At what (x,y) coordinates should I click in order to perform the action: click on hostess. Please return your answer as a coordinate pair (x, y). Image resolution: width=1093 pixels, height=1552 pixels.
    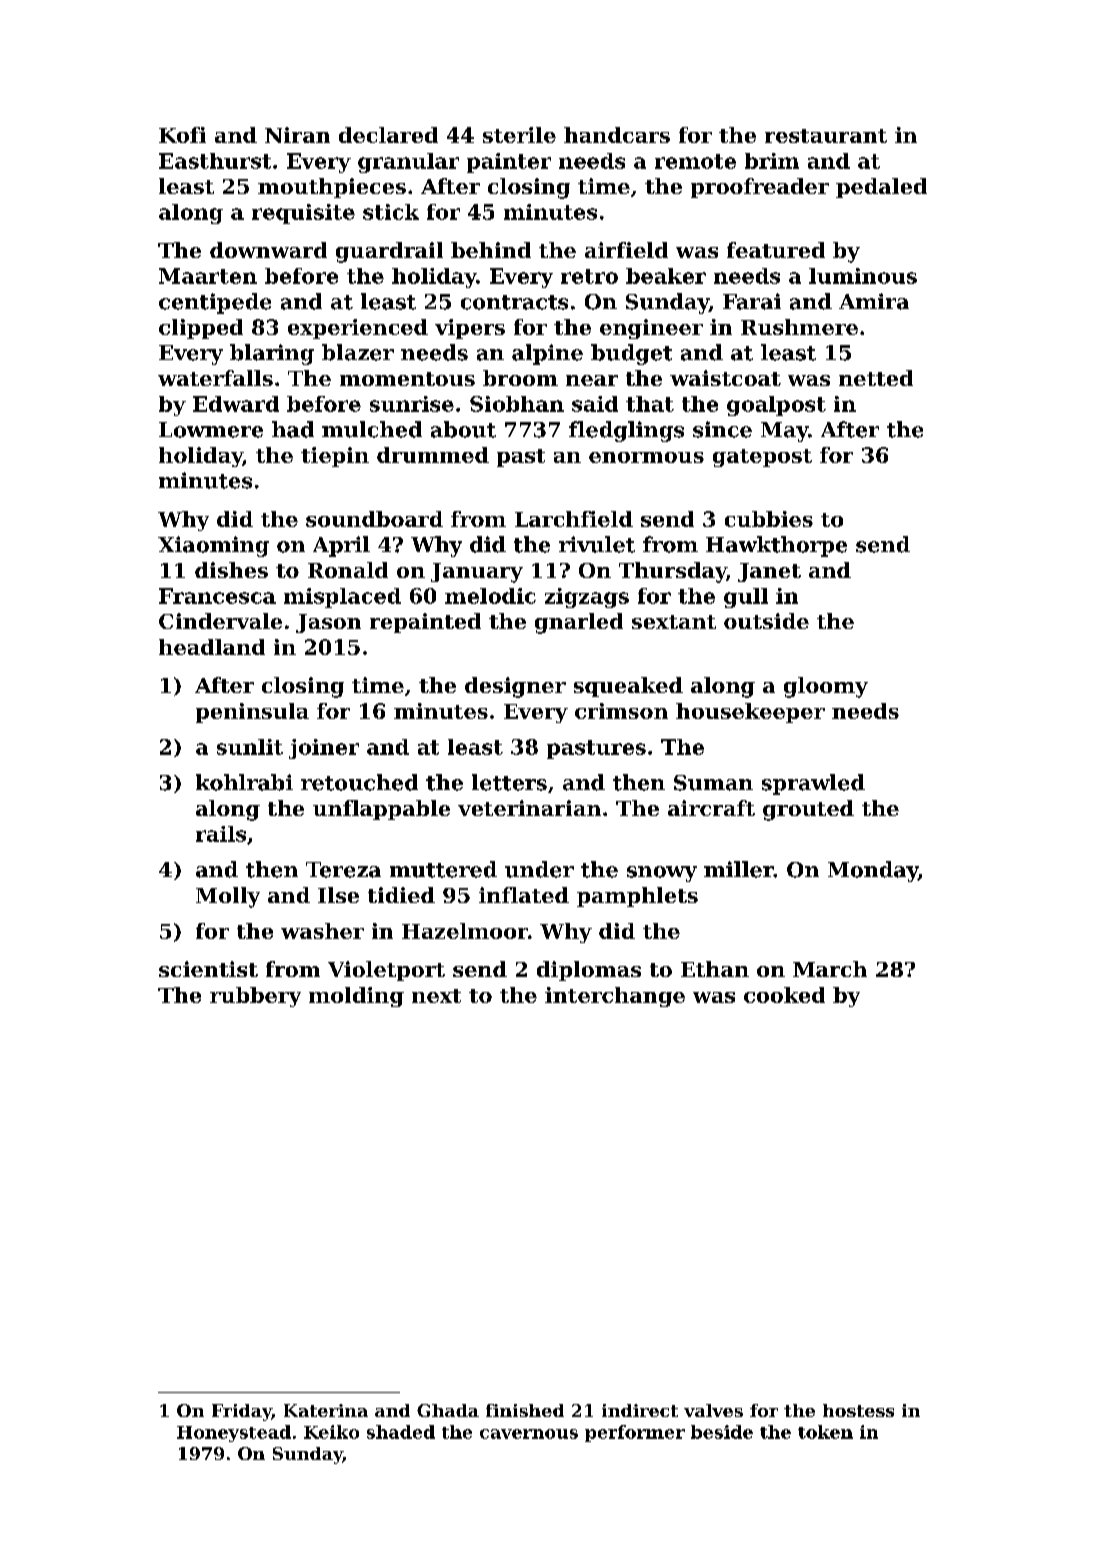
    Looking at the image, I should click on (858, 1410).
